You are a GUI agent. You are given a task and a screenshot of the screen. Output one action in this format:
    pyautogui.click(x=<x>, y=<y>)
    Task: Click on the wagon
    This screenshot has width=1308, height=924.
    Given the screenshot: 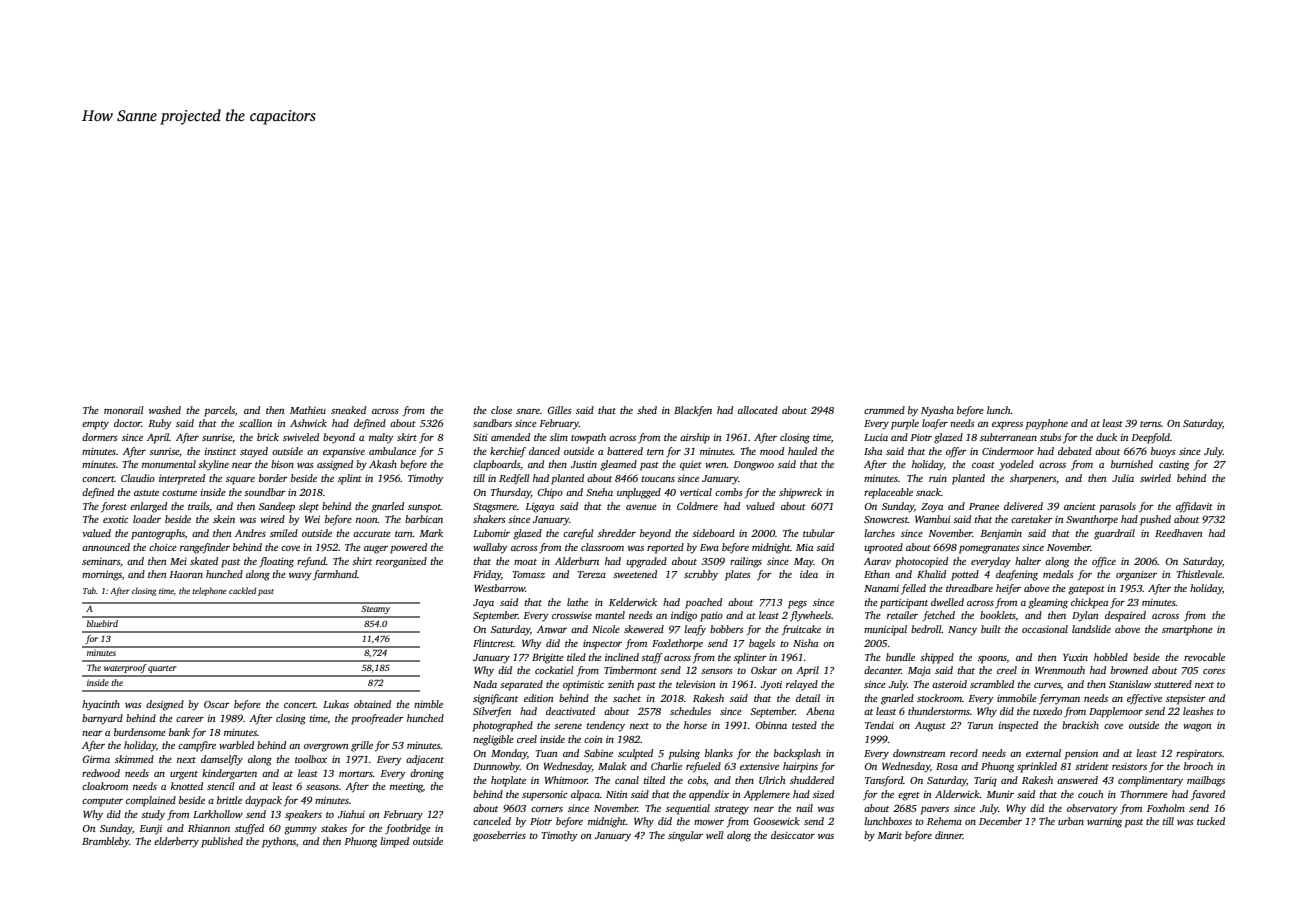 What is the action you would take?
    pyautogui.click(x=1197, y=728)
